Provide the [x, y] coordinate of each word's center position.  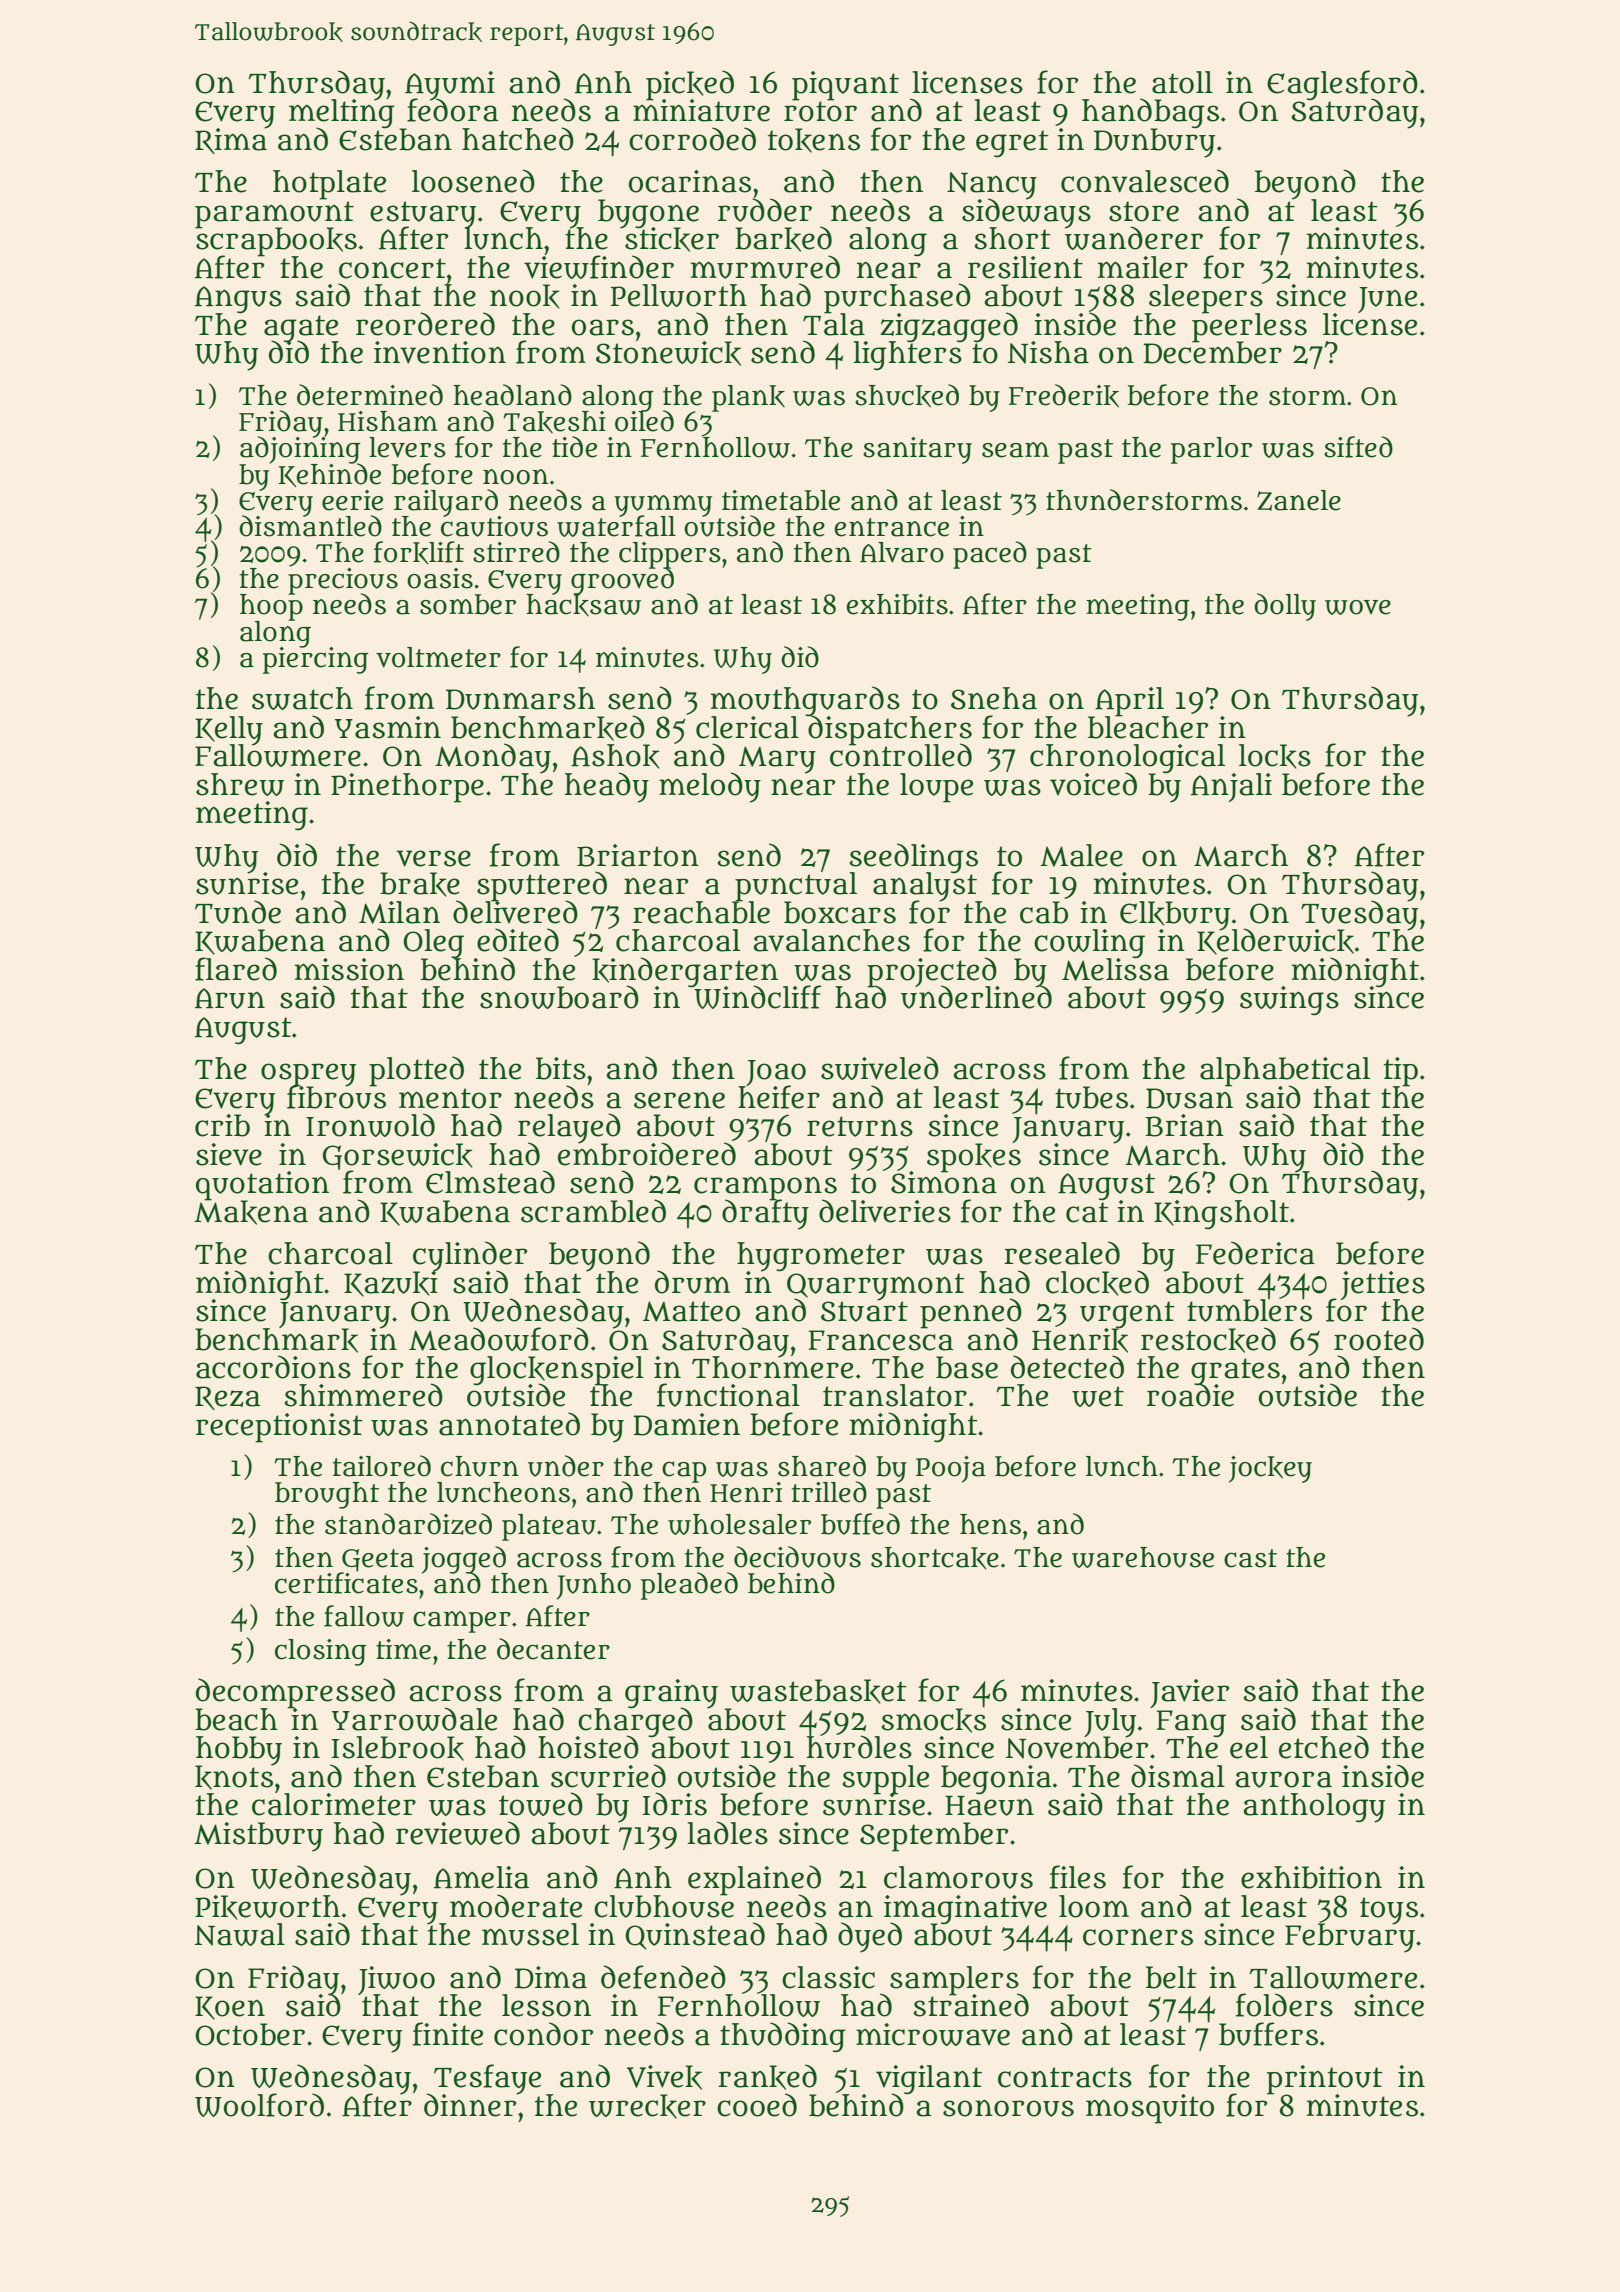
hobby [239, 1750]
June [1387, 300]
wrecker [647, 2106]
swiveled [880, 1068]
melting [342, 113]
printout [1324, 2079]
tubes [1091, 1097]
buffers [1268, 2034]
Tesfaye [487, 2079]
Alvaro [902, 552]
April [1129, 701]
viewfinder [599, 267]
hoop [271, 608]
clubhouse [664, 1906]
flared [236, 969]
